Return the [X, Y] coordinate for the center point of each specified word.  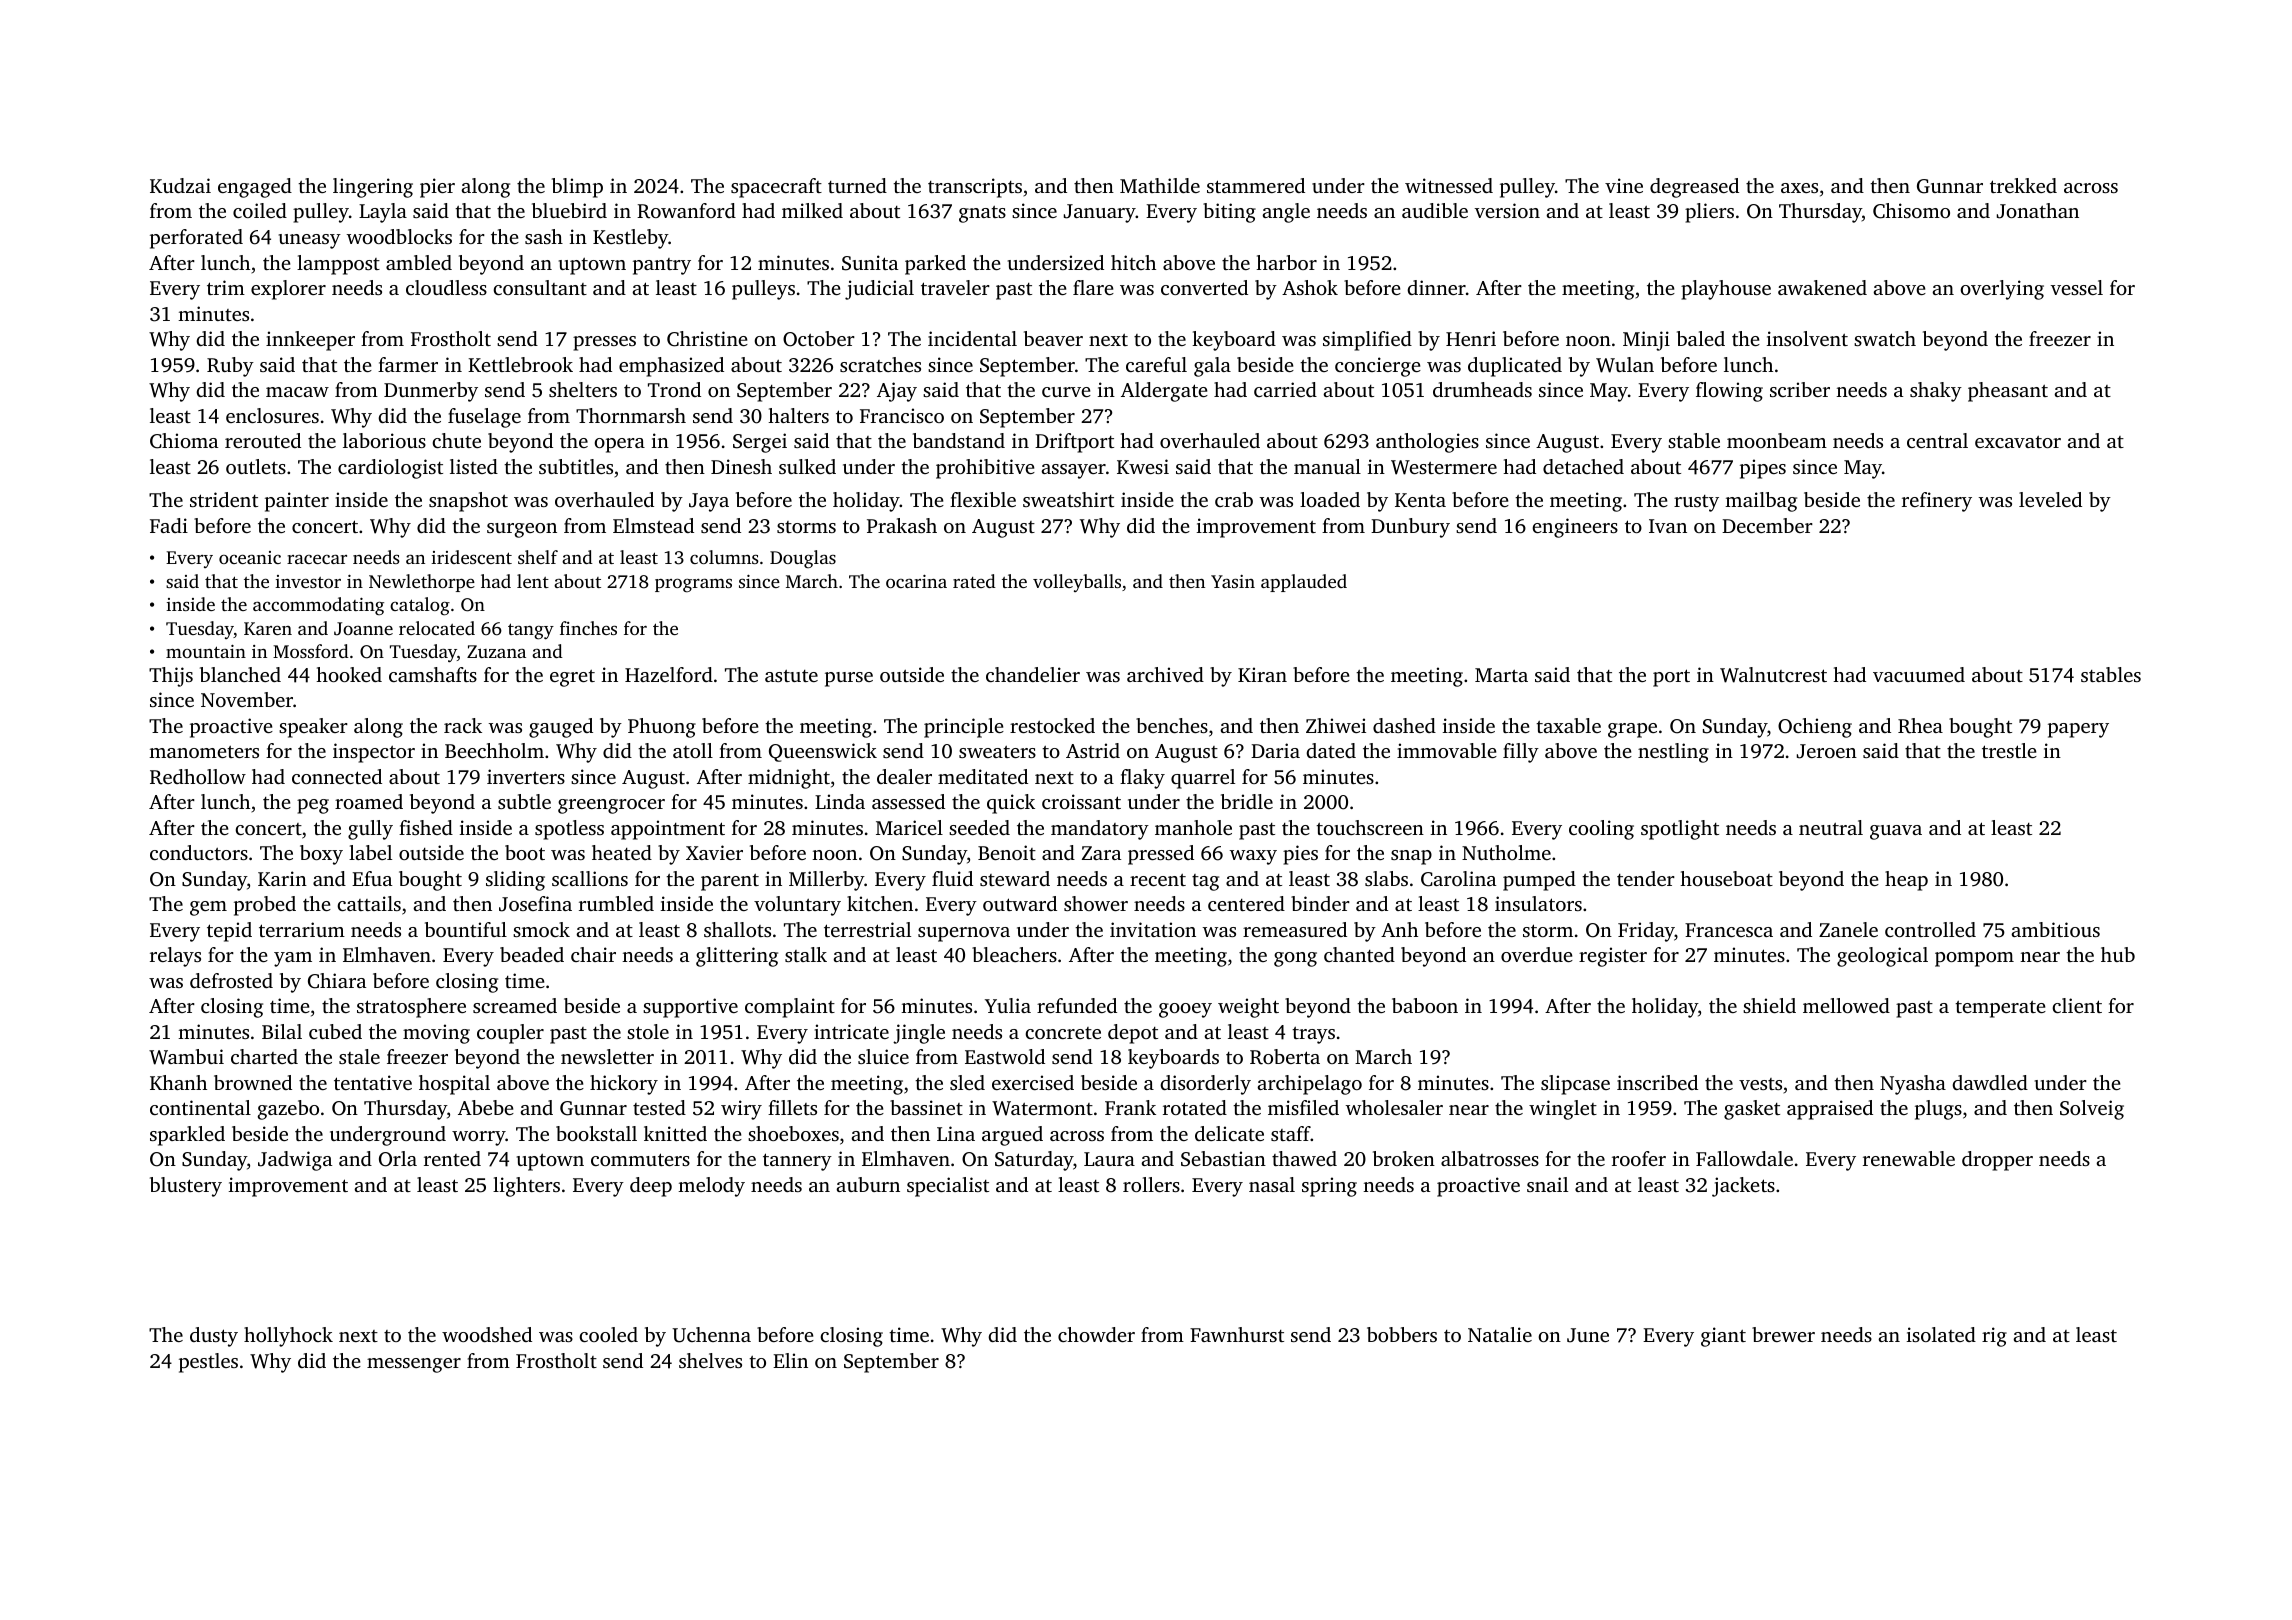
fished [426, 827]
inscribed [1657, 1082]
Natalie [1500, 1334]
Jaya [709, 502]
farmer [408, 364]
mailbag [1761, 502]
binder [1320, 903]
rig [1994, 1337]
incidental [972, 338]
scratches [880, 364]
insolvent [1807, 338]
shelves [710, 1360]
